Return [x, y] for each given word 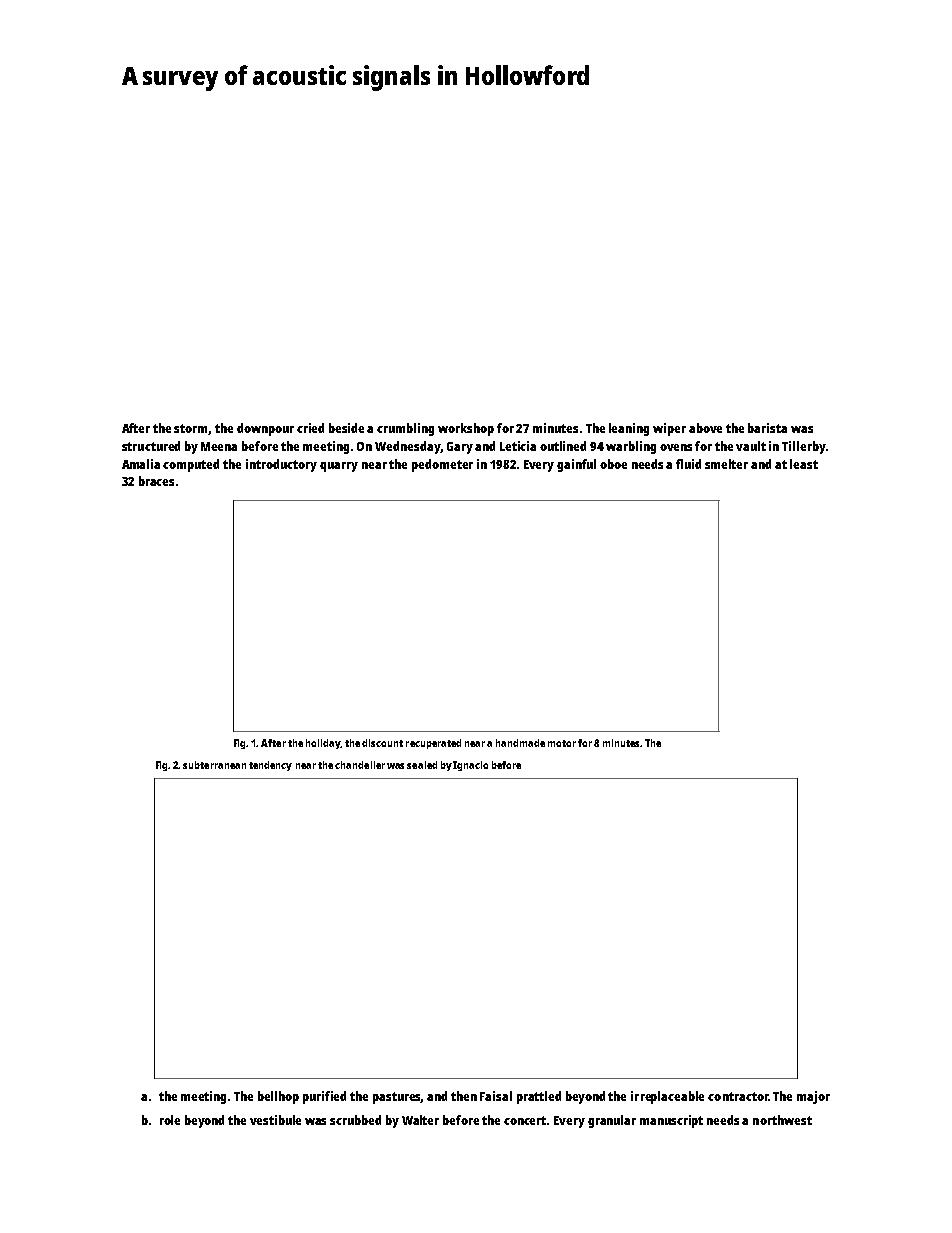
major [813, 1097]
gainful [576, 465]
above [705, 428]
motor [562, 743]
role [170, 1120]
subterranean [214, 765]
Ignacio [470, 766]
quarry [339, 467]
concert [525, 1120]
